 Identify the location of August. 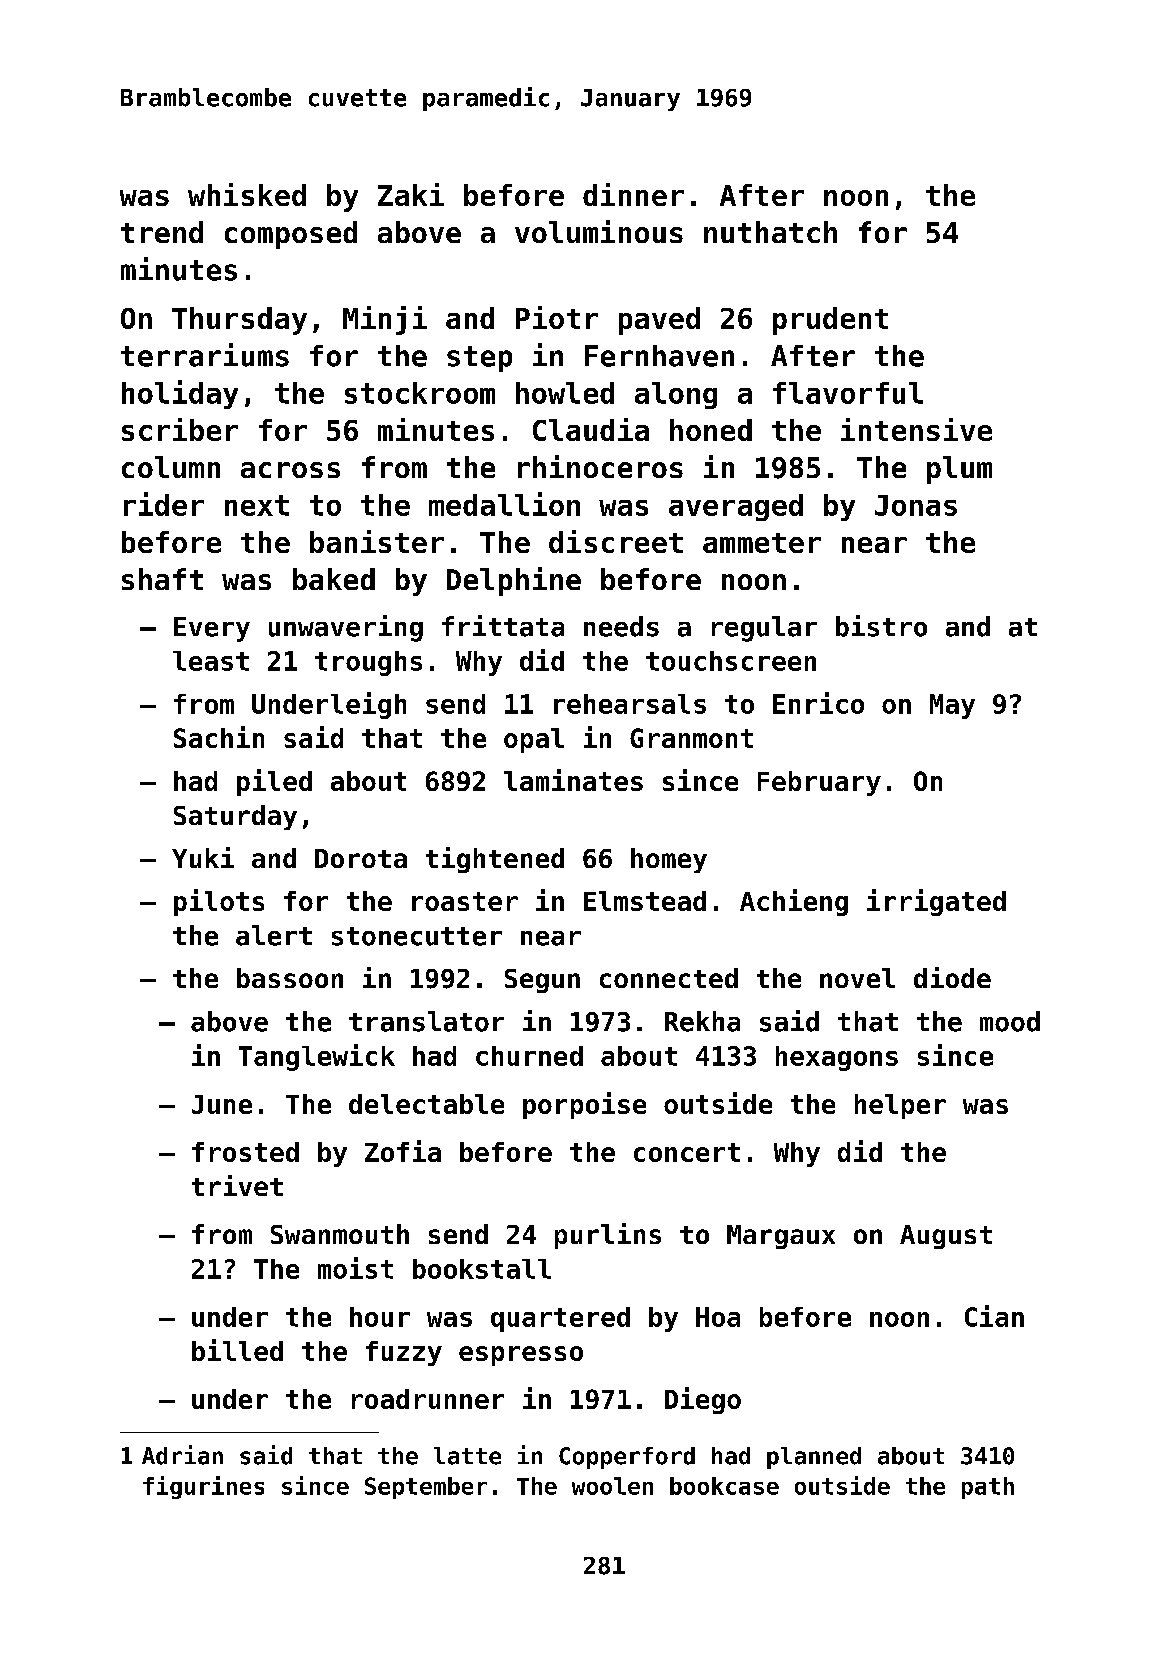
(946, 1237).
